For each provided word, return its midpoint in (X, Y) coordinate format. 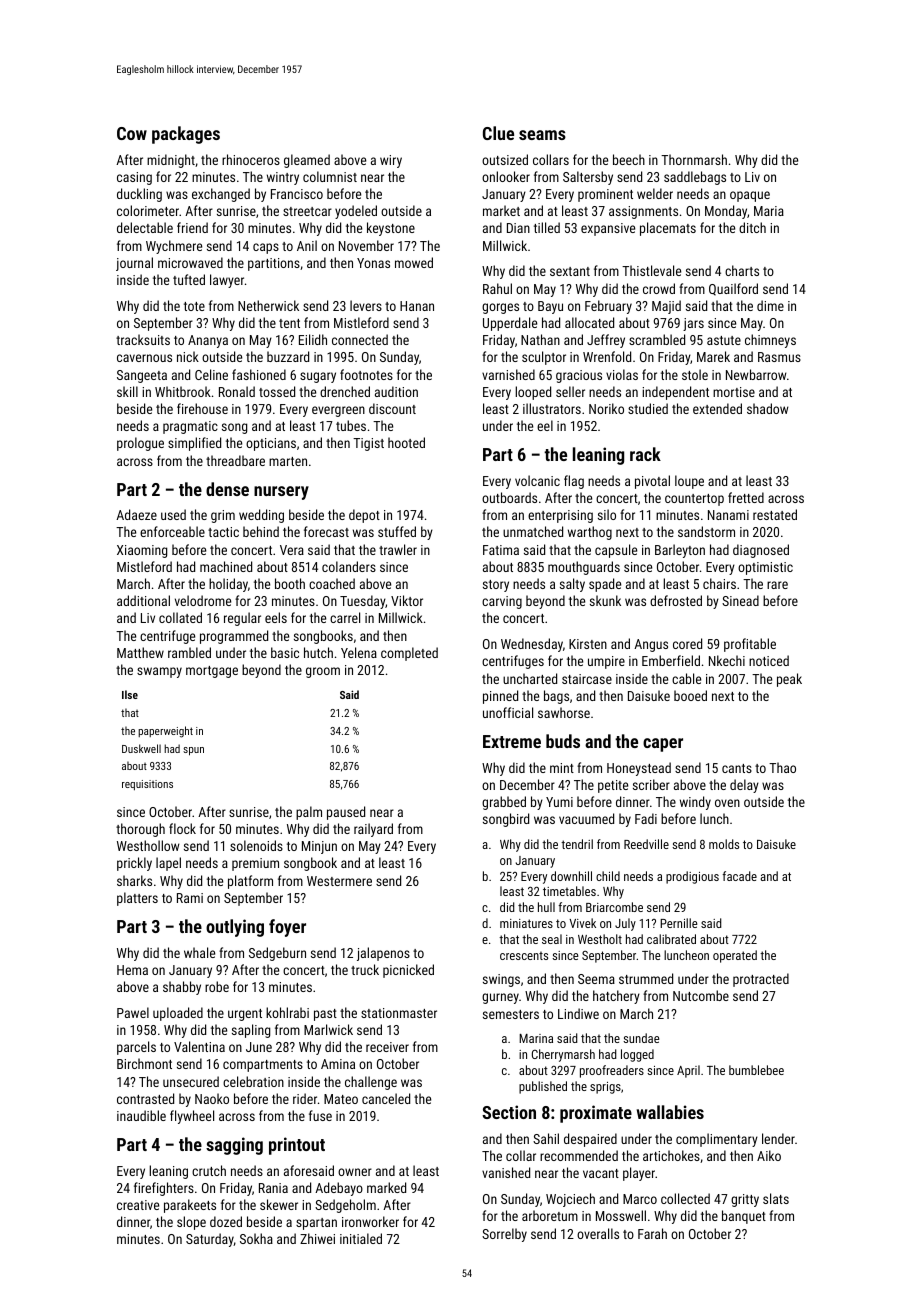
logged (637, 1055)
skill (127, 391)
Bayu (550, 307)
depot (364, 516)
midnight (171, 161)
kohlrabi (287, 1012)
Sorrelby (504, 1235)
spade (605, 585)
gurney (500, 998)
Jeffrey (606, 341)
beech (629, 159)
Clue (498, 133)
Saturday (210, 1240)
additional (143, 600)
